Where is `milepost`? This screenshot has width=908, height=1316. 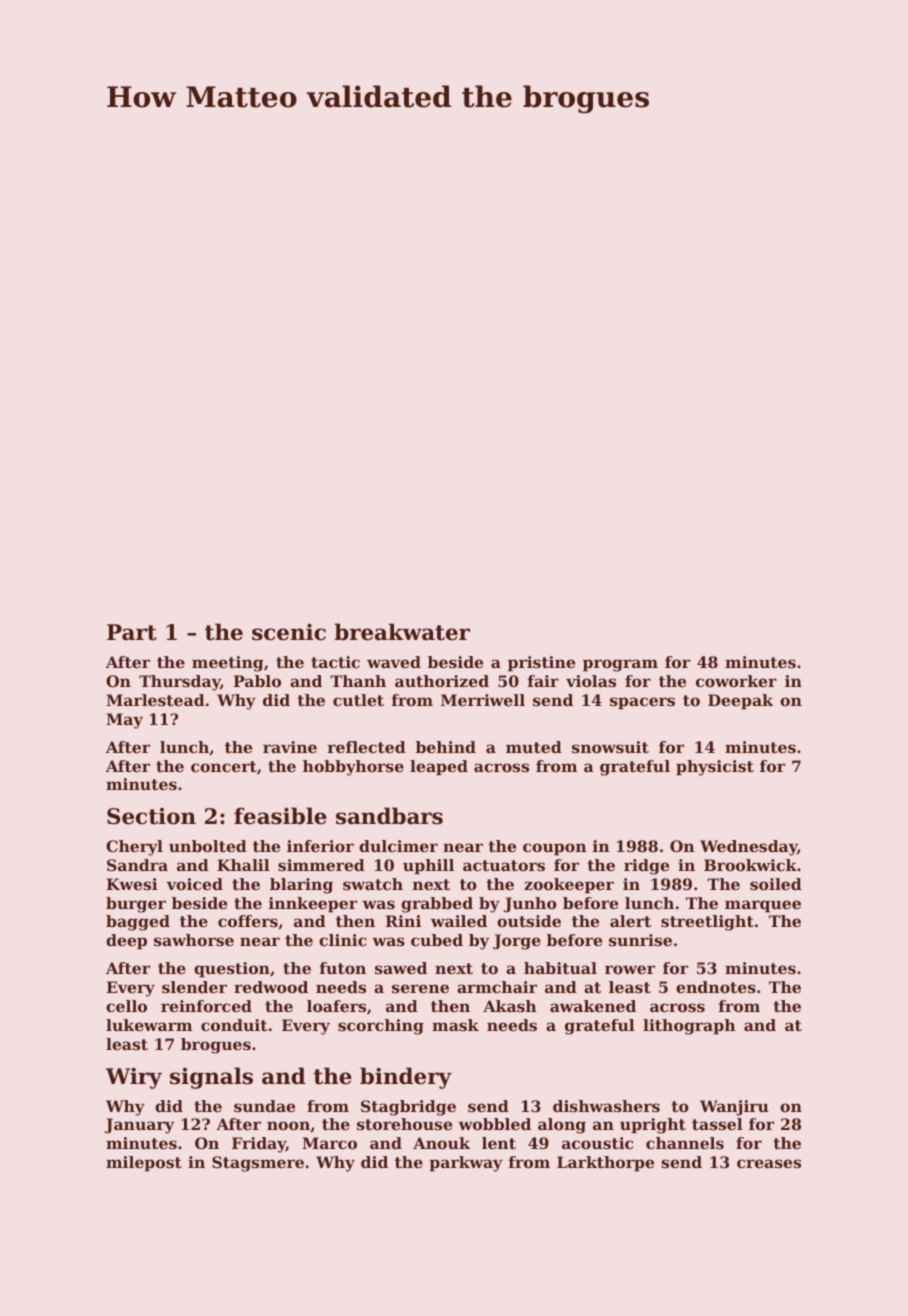
milepost is located at coordinates (144, 1164).
